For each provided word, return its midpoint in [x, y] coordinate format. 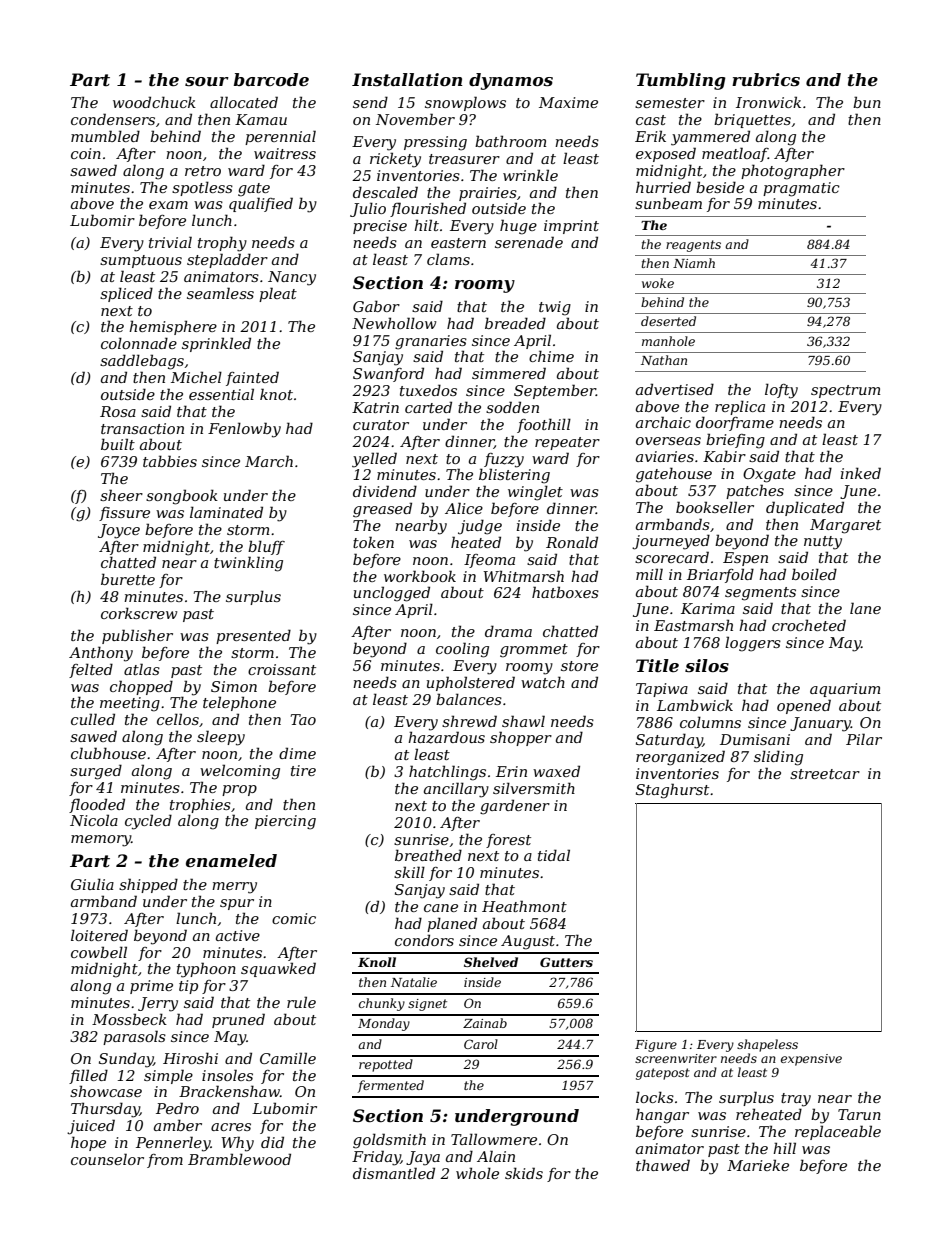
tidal [554, 855]
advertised [675, 389]
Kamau [261, 119]
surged [96, 772]
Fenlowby [244, 430]
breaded [515, 323]
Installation [407, 80]
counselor [107, 1159]
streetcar [825, 774]
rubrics [766, 79]
